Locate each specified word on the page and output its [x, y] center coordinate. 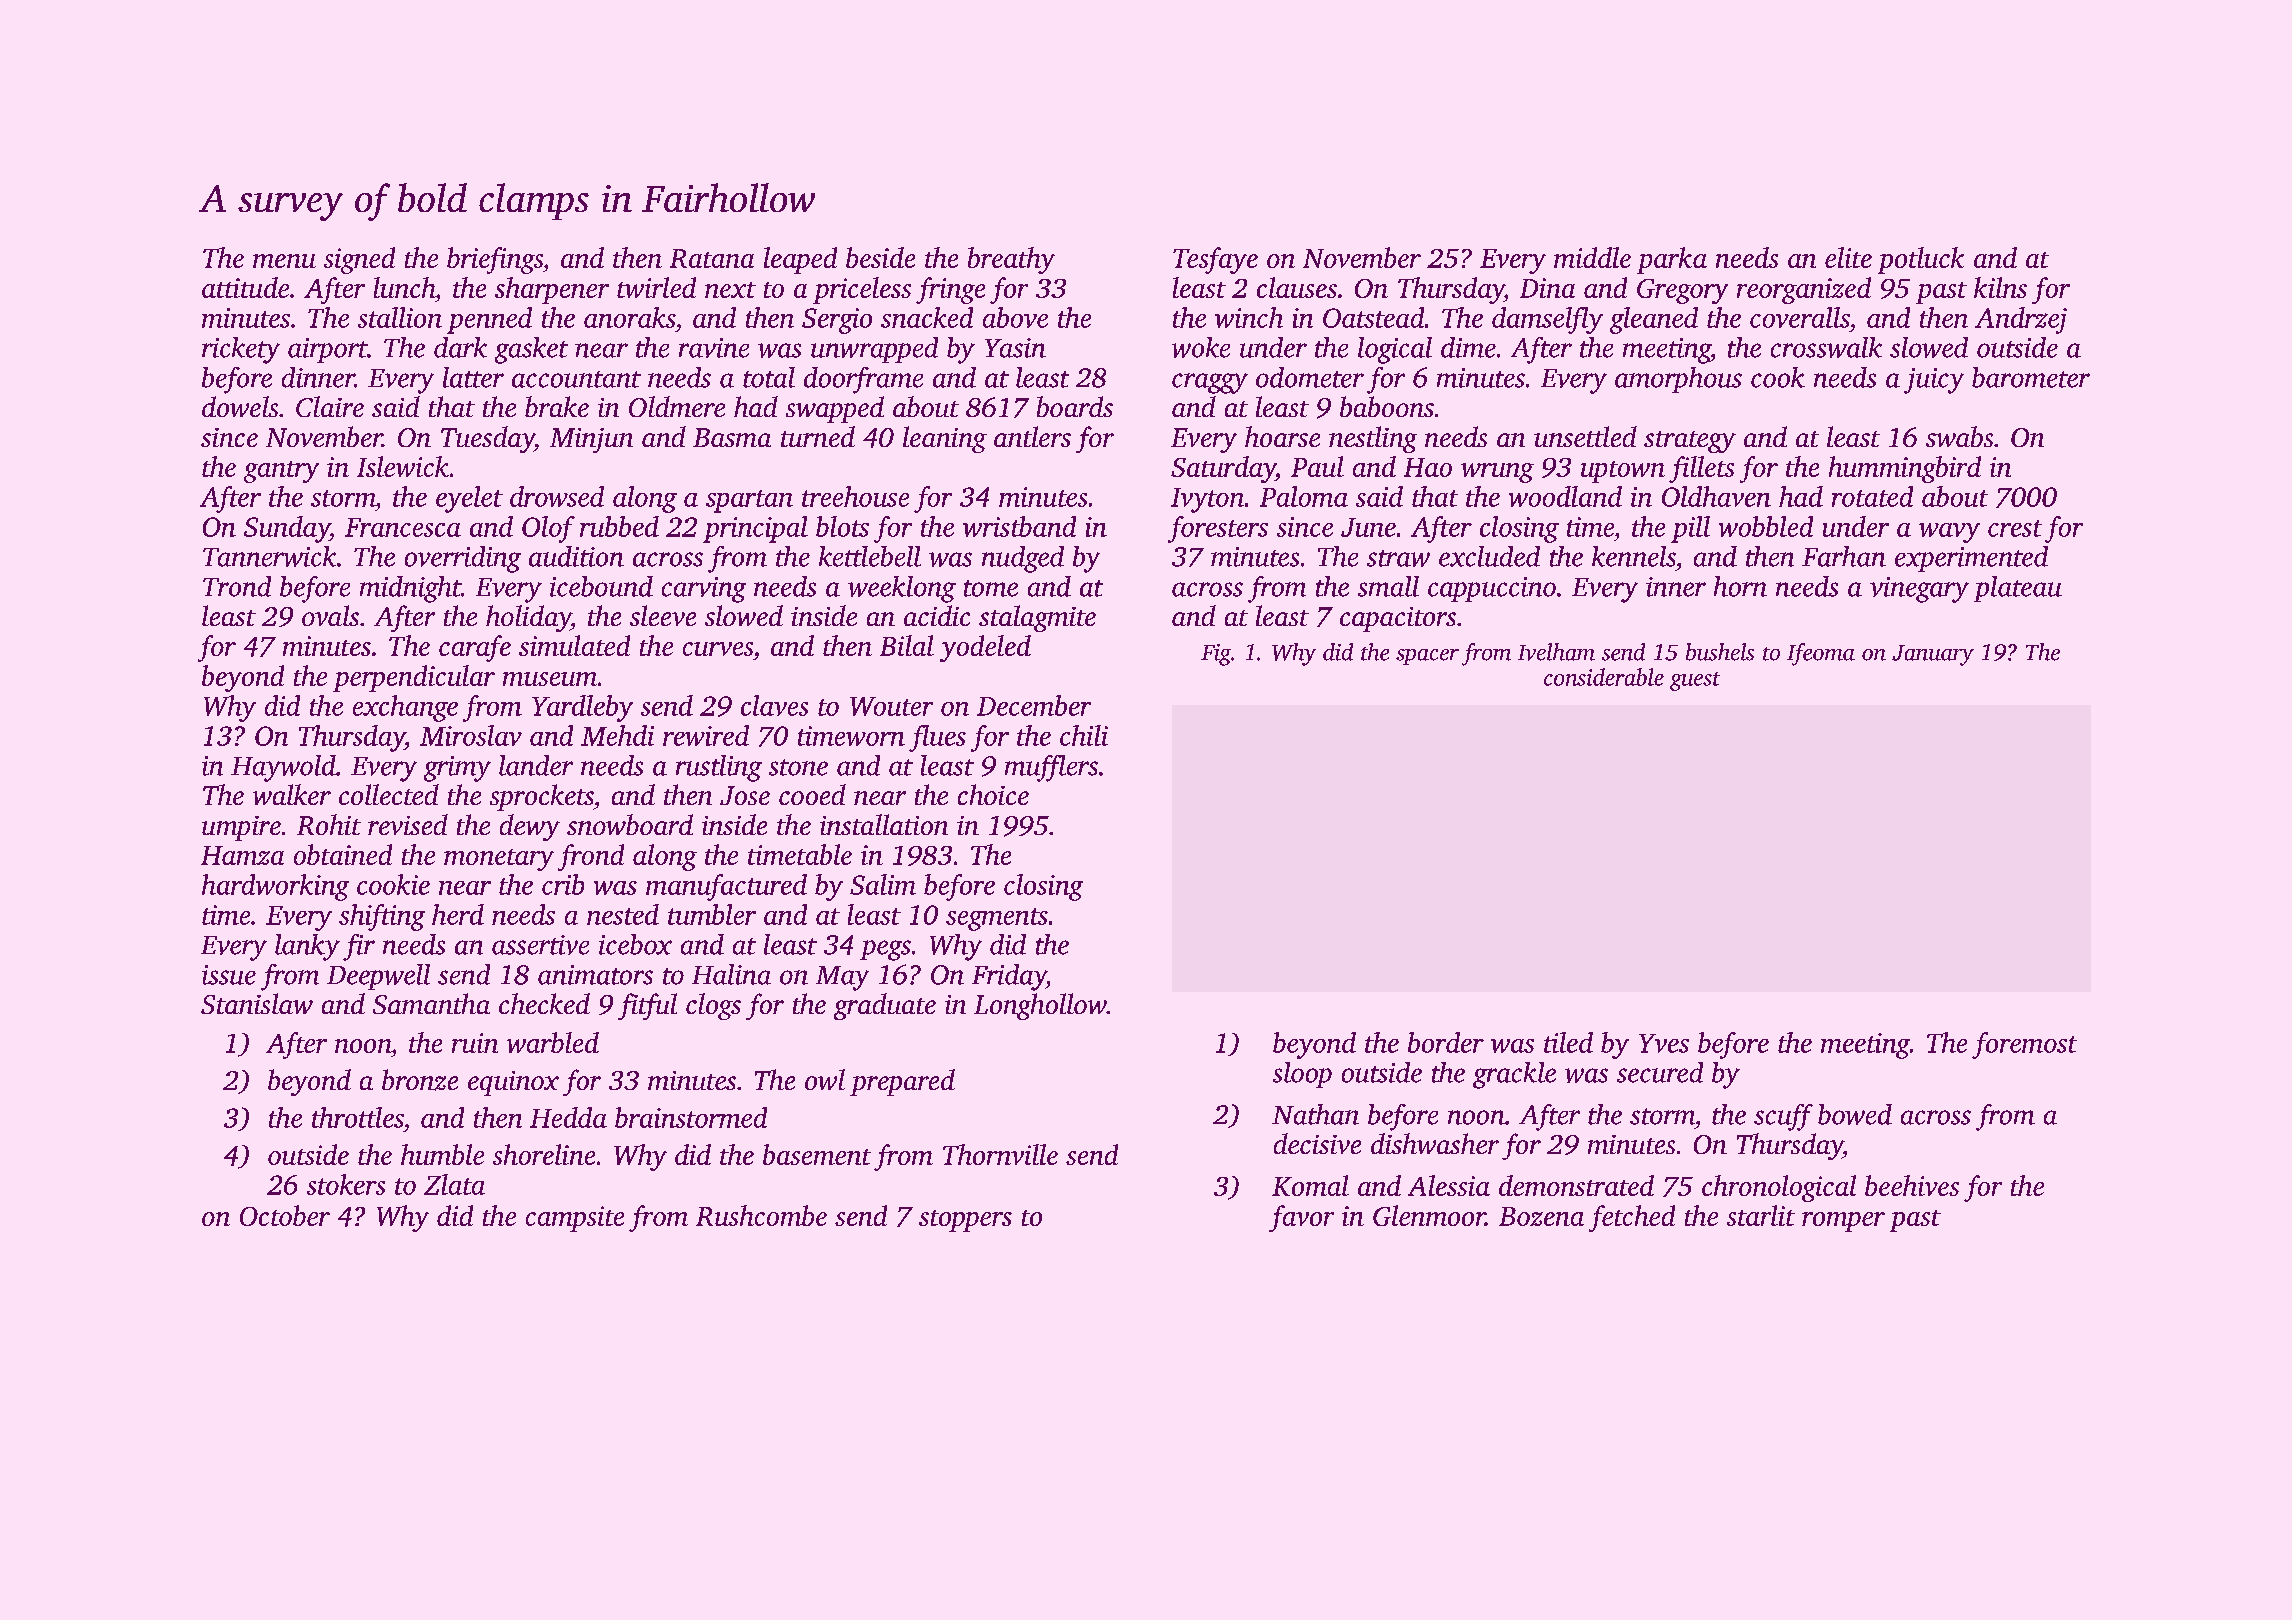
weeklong [902, 589]
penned [489, 320]
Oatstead [1373, 317]
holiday [528, 618]
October [285, 1215]
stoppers [965, 1221]
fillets [1701, 469]
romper [1843, 1222]
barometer [2031, 377]
